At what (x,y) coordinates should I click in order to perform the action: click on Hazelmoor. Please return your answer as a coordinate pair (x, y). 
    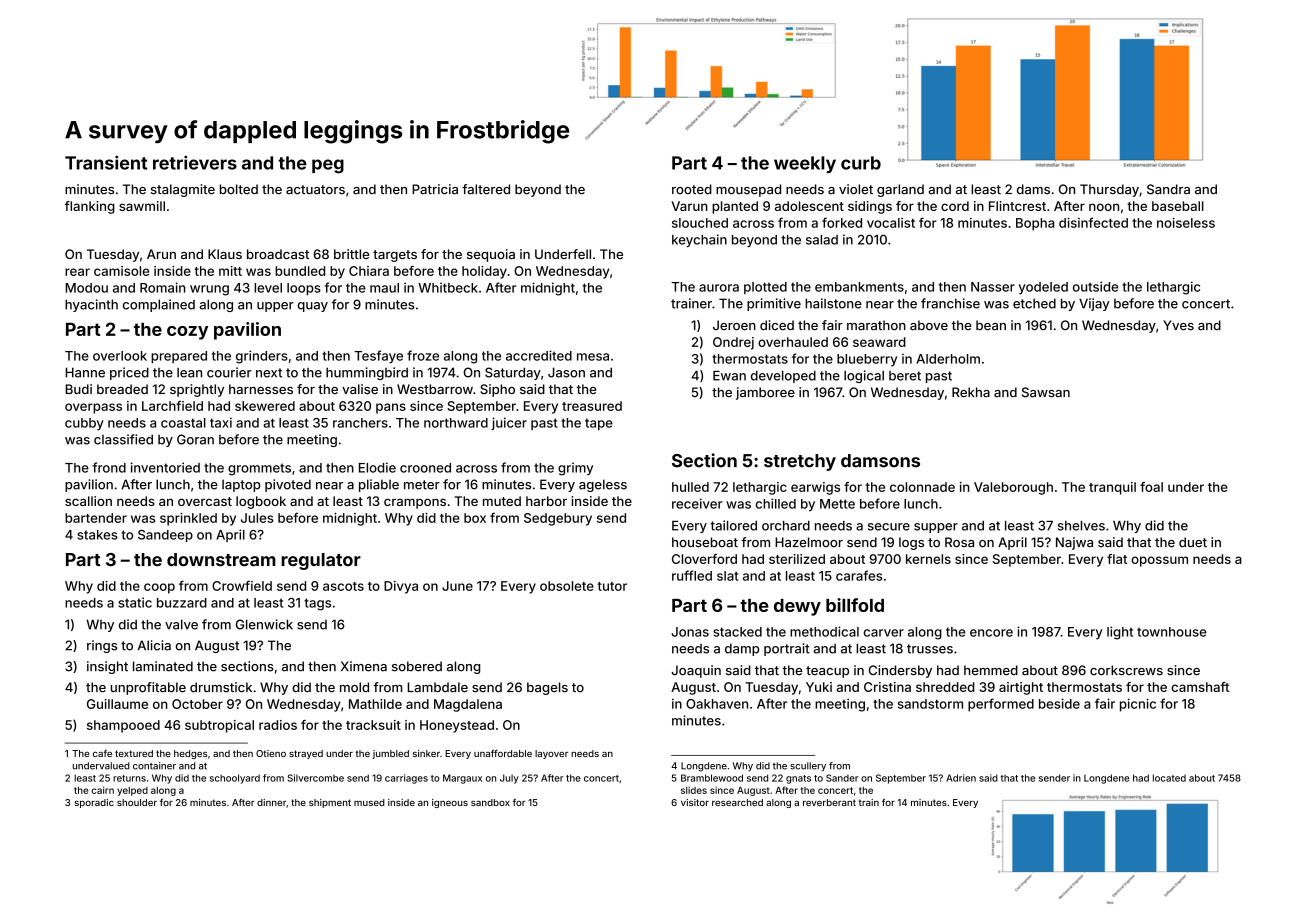
    Looking at the image, I should click on (809, 542).
